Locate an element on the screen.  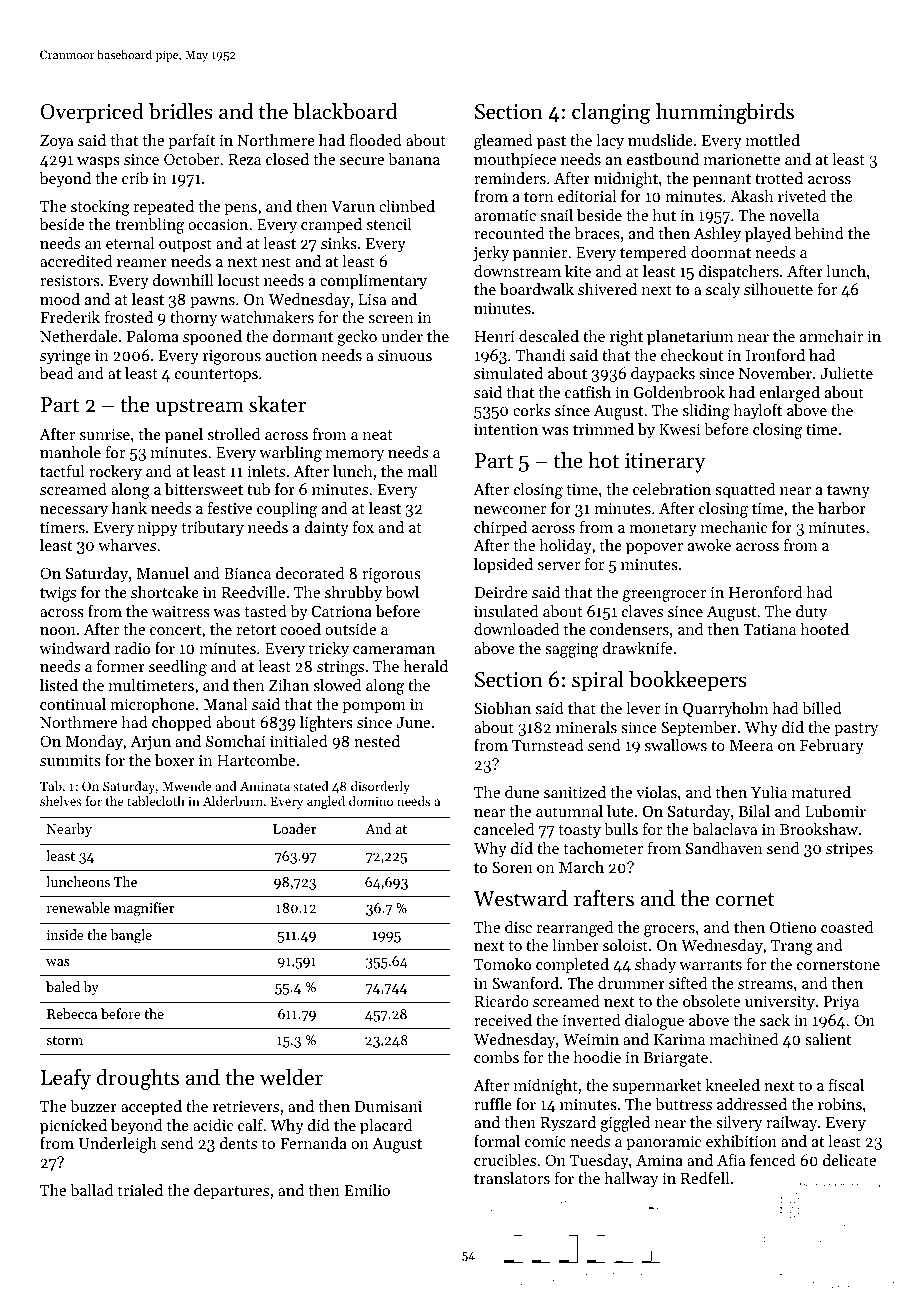
hummingbirds is located at coordinates (725, 113).
